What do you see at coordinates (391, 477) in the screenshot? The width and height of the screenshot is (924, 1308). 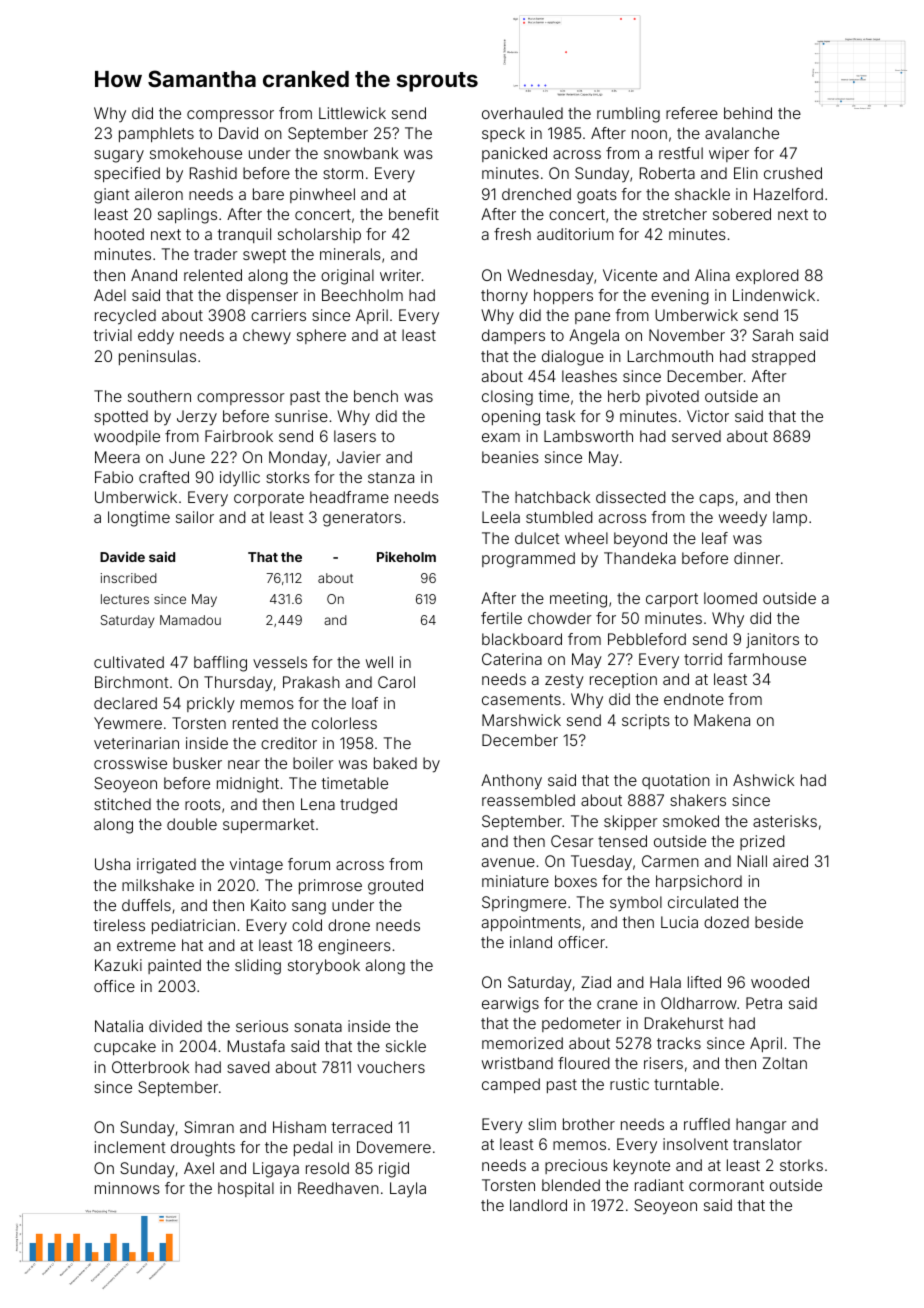 I see `stanza` at bounding box center [391, 477].
